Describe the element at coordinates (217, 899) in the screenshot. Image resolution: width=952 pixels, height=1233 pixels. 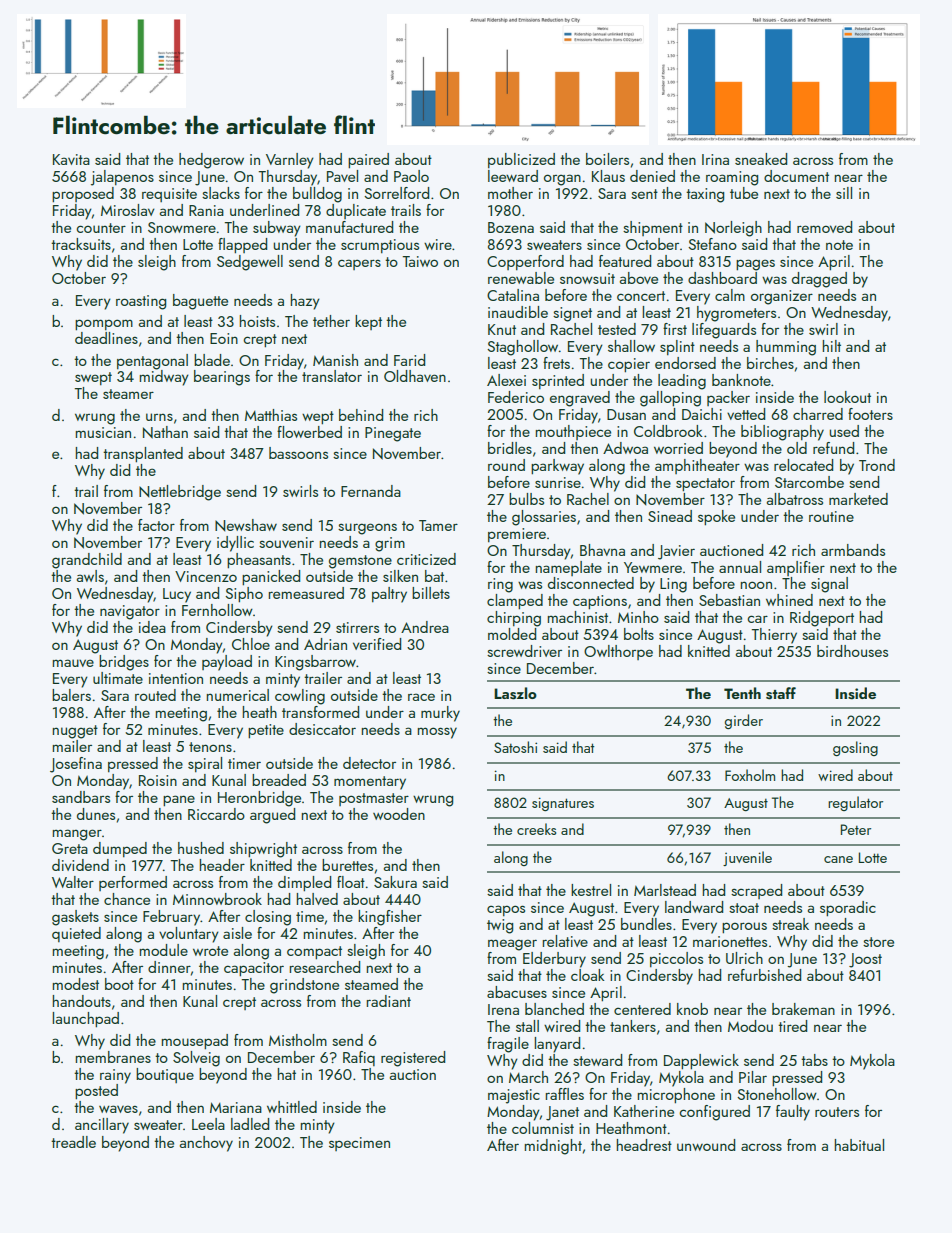
I see `Minnowbrook` at that location.
